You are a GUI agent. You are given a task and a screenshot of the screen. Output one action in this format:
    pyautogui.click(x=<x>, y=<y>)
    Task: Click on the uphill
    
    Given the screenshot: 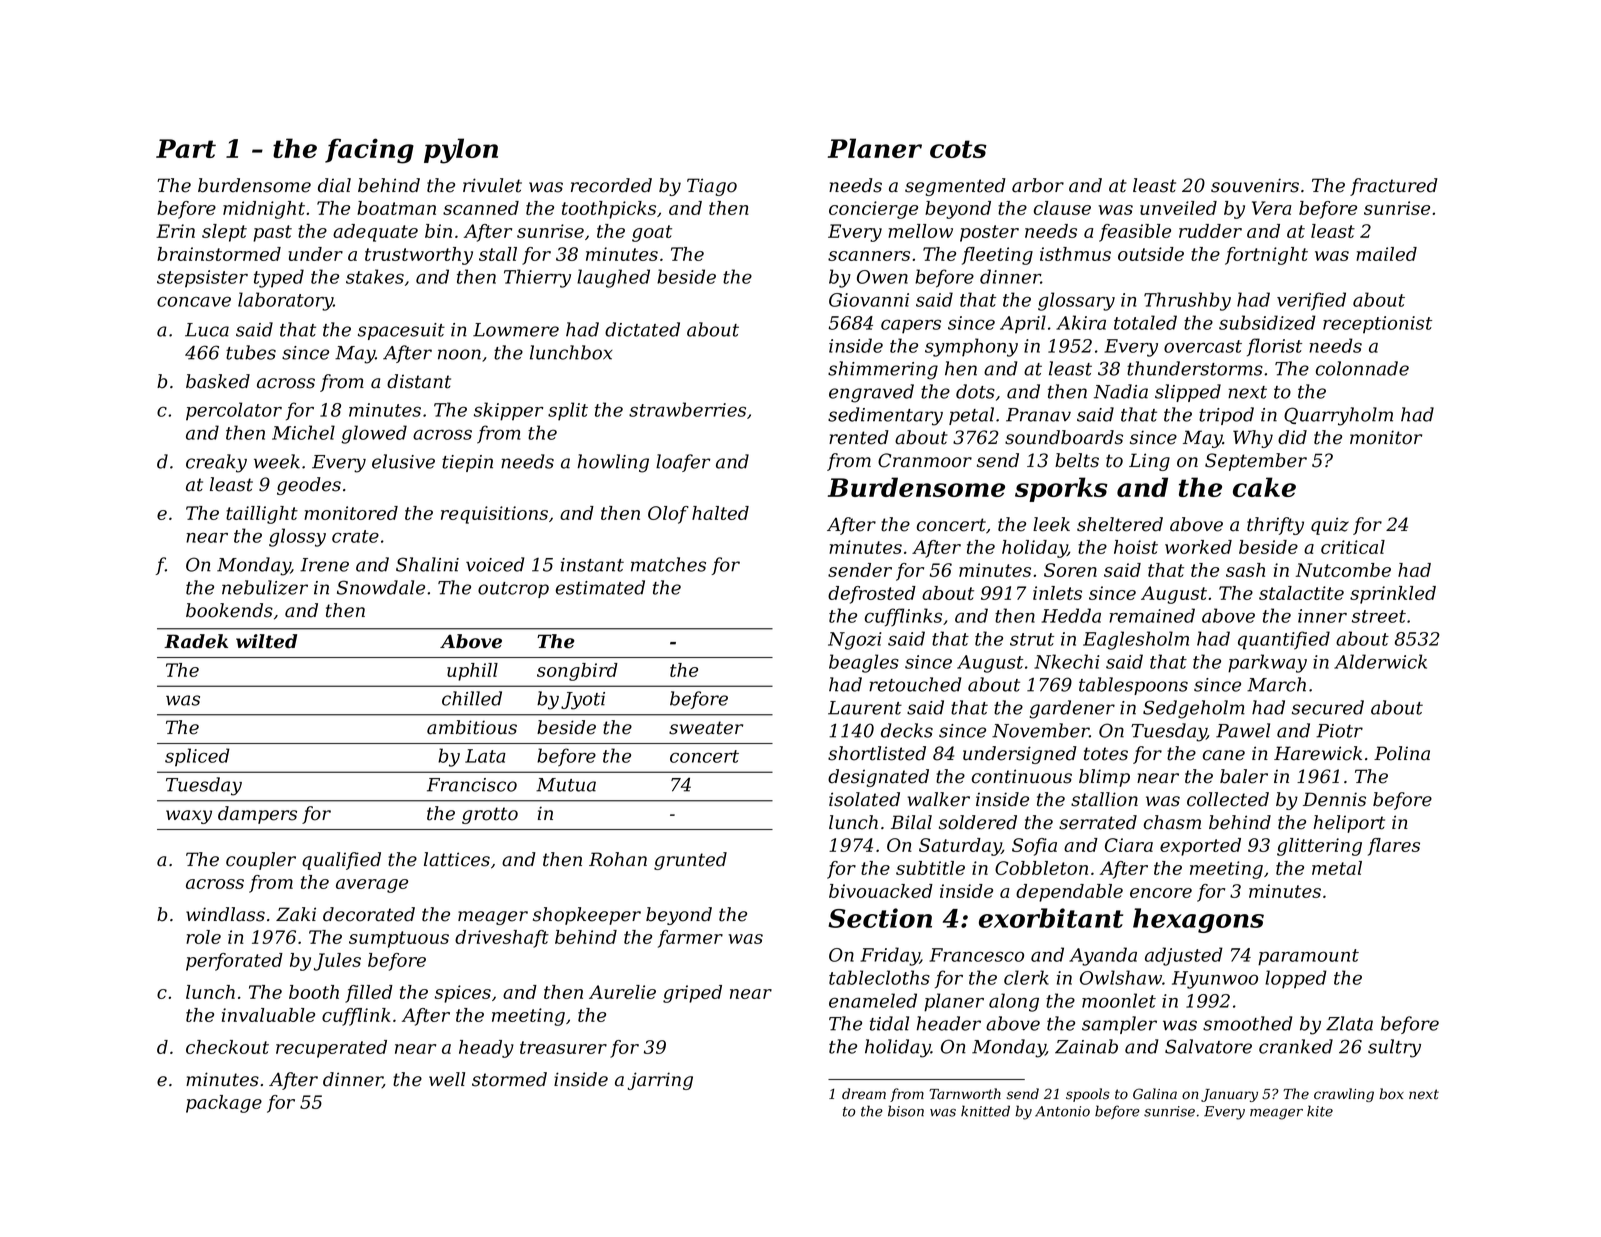 What is the action you would take?
    pyautogui.click(x=472, y=672)
